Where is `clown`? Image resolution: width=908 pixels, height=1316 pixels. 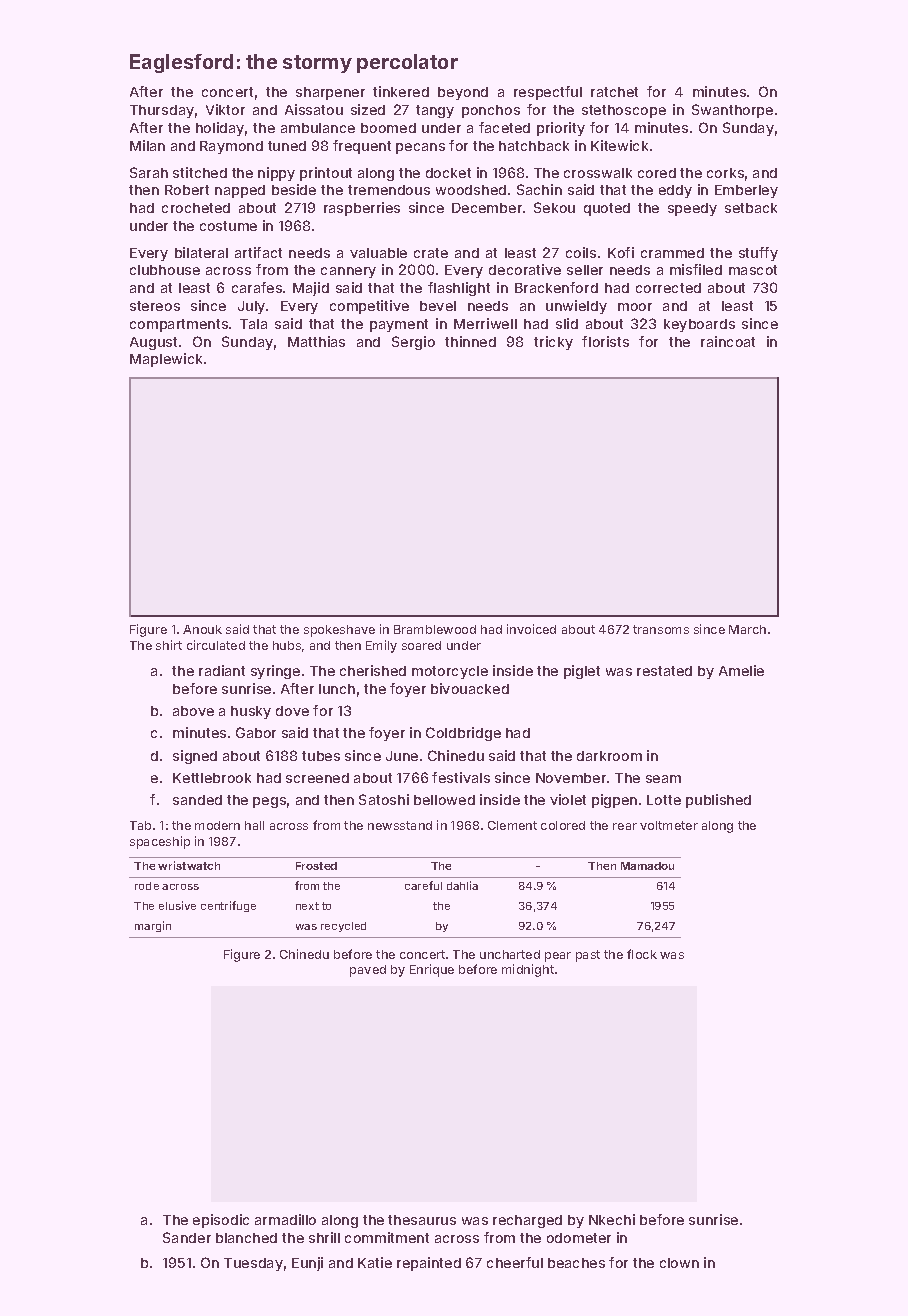 clown is located at coordinates (679, 1263).
